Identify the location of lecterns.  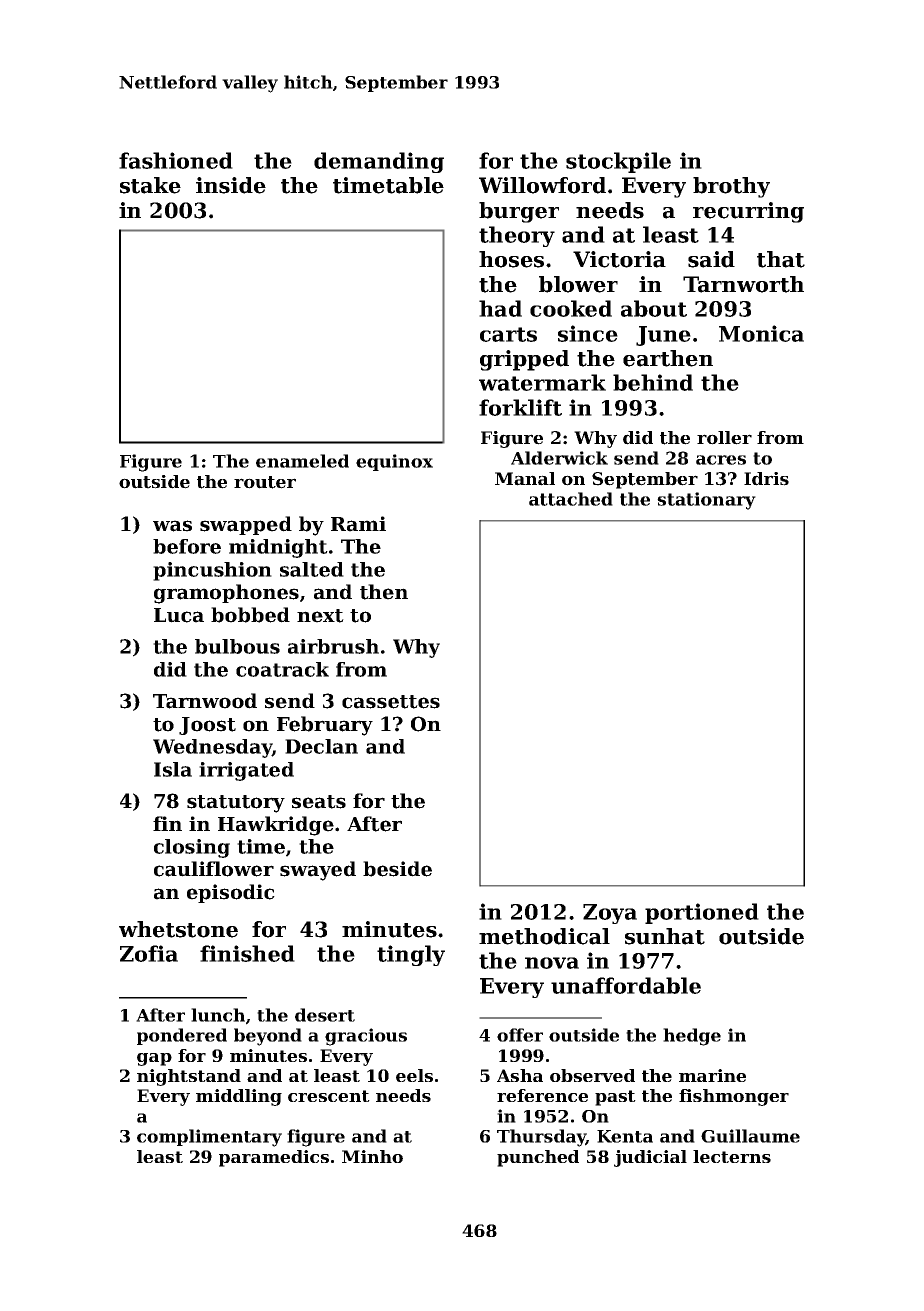
(732, 1156).
